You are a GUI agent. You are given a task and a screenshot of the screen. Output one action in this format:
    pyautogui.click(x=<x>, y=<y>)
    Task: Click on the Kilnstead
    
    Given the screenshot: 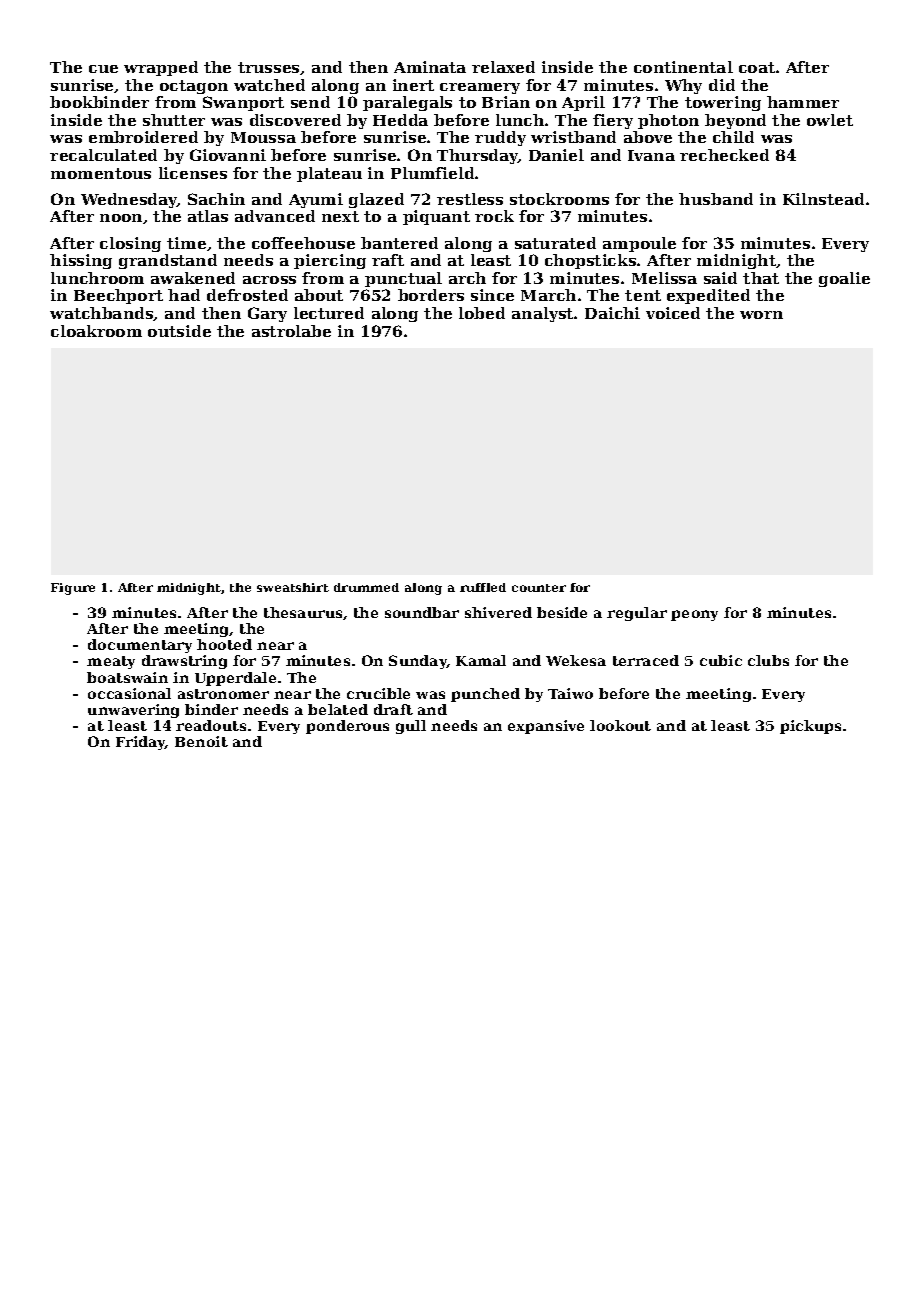 What is the action you would take?
    pyautogui.click(x=823, y=199)
